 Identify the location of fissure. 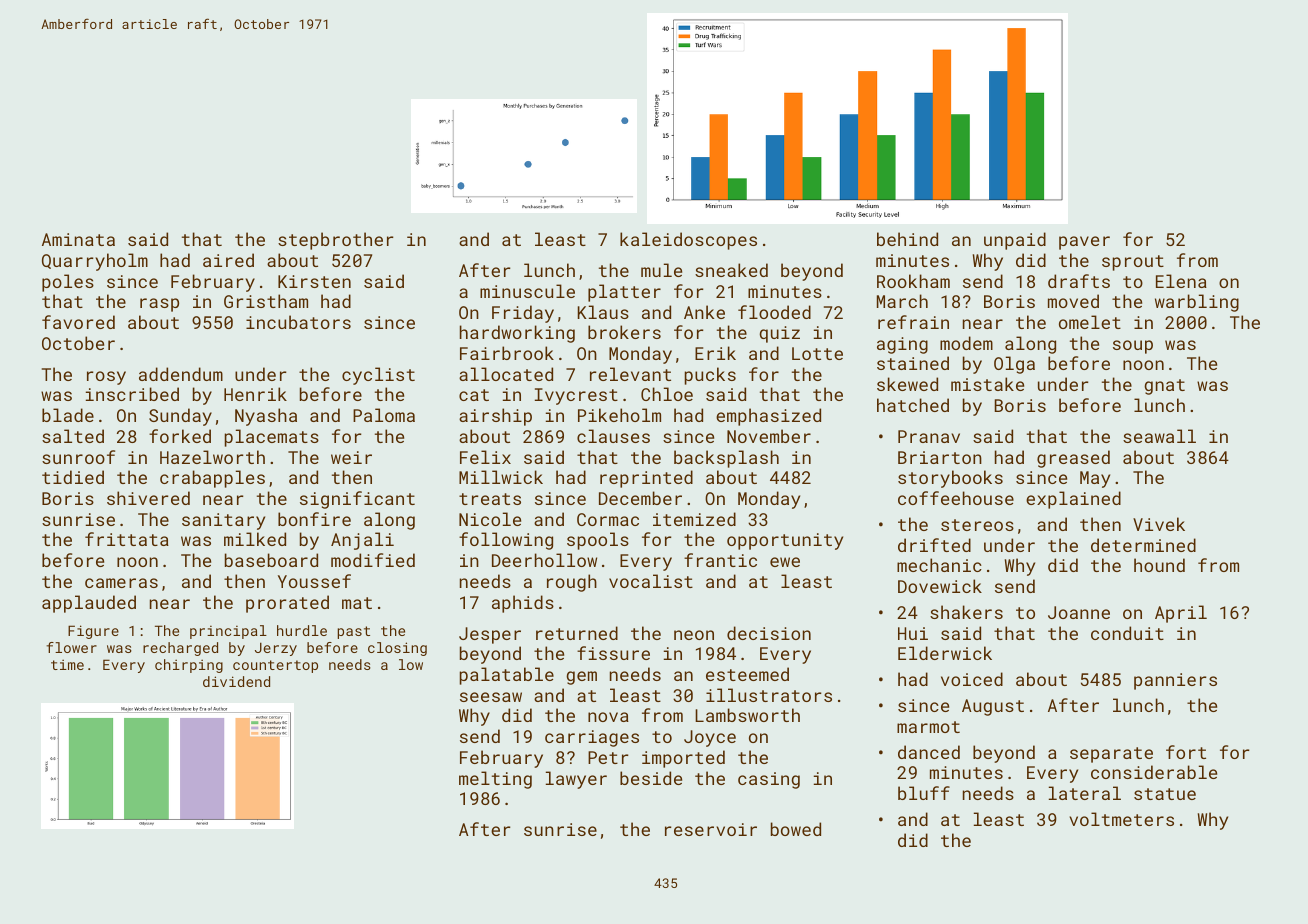
(613, 653).
